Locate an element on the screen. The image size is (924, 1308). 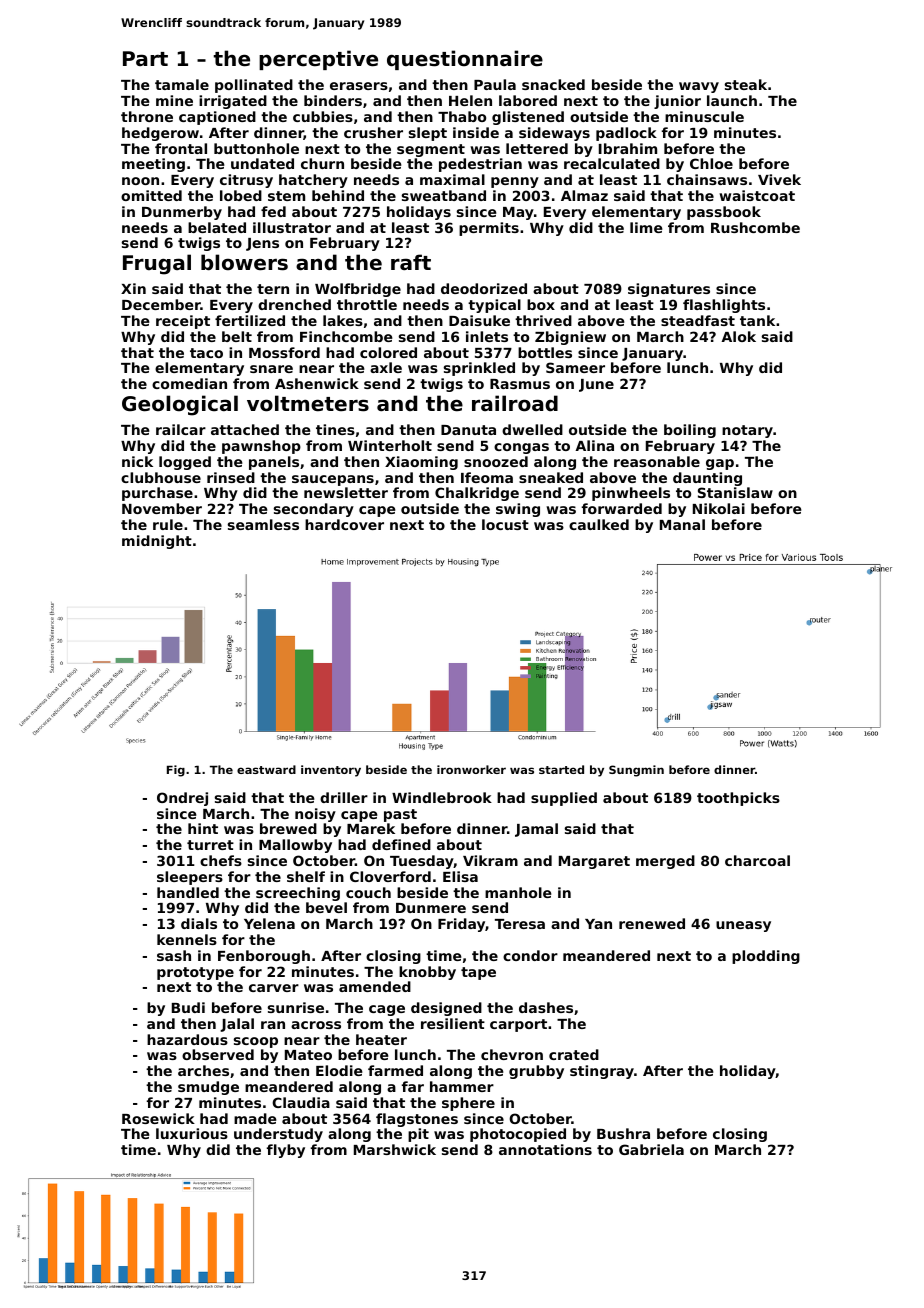
Yan is located at coordinates (598, 924).
